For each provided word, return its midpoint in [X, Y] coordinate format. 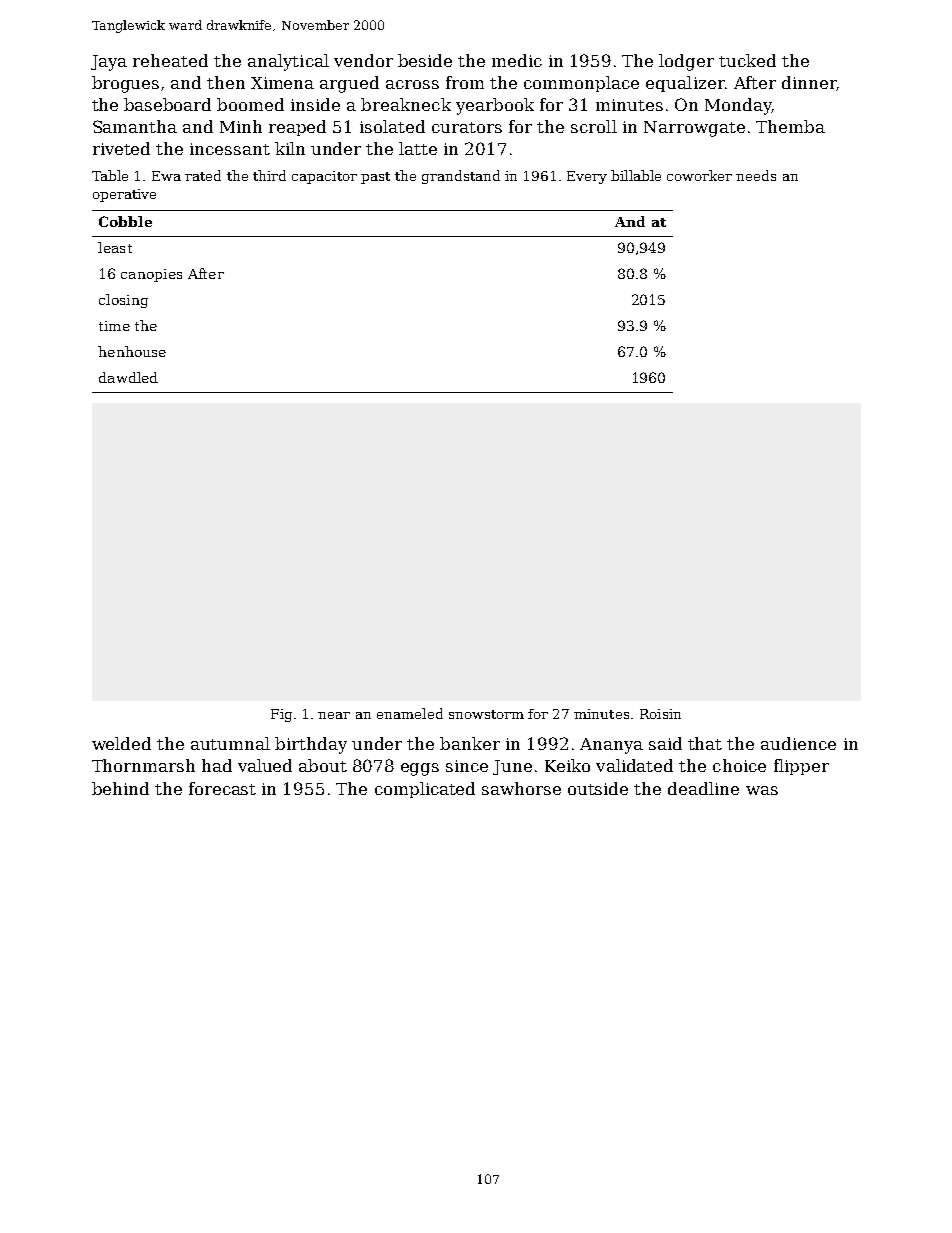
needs [756, 175]
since [467, 766]
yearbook [495, 106]
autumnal [230, 743]
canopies [151, 275]
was [762, 790]
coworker [699, 175]
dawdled [128, 377]
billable [636, 175]
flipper [801, 767]
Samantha [135, 126]
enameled [410, 713]
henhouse [132, 351]
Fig [281, 715]
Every [587, 177]
